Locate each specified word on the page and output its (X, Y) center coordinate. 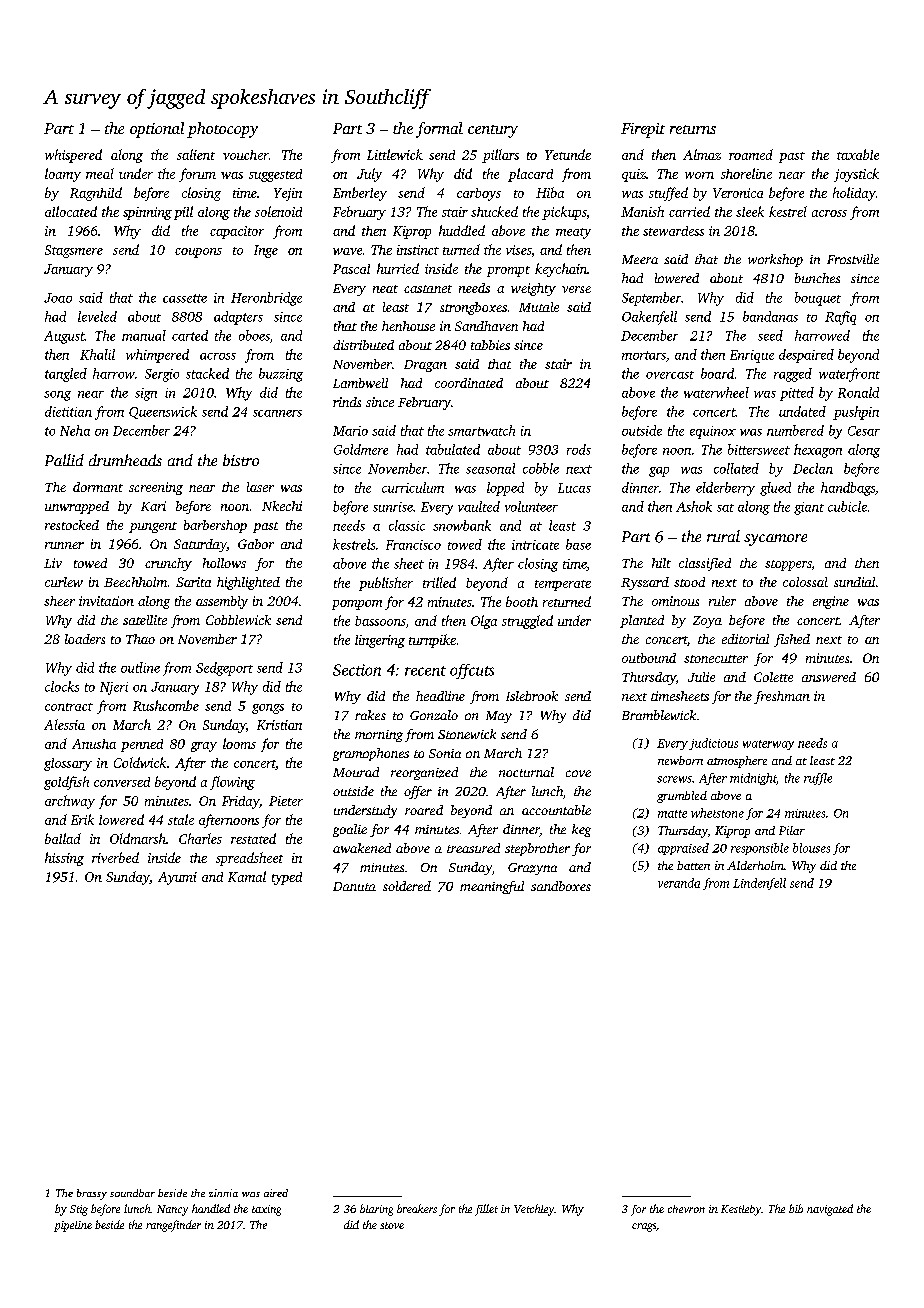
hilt (661, 563)
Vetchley (534, 1210)
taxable (858, 154)
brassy (92, 1194)
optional (157, 130)
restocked (72, 525)
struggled (527, 622)
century (493, 131)
